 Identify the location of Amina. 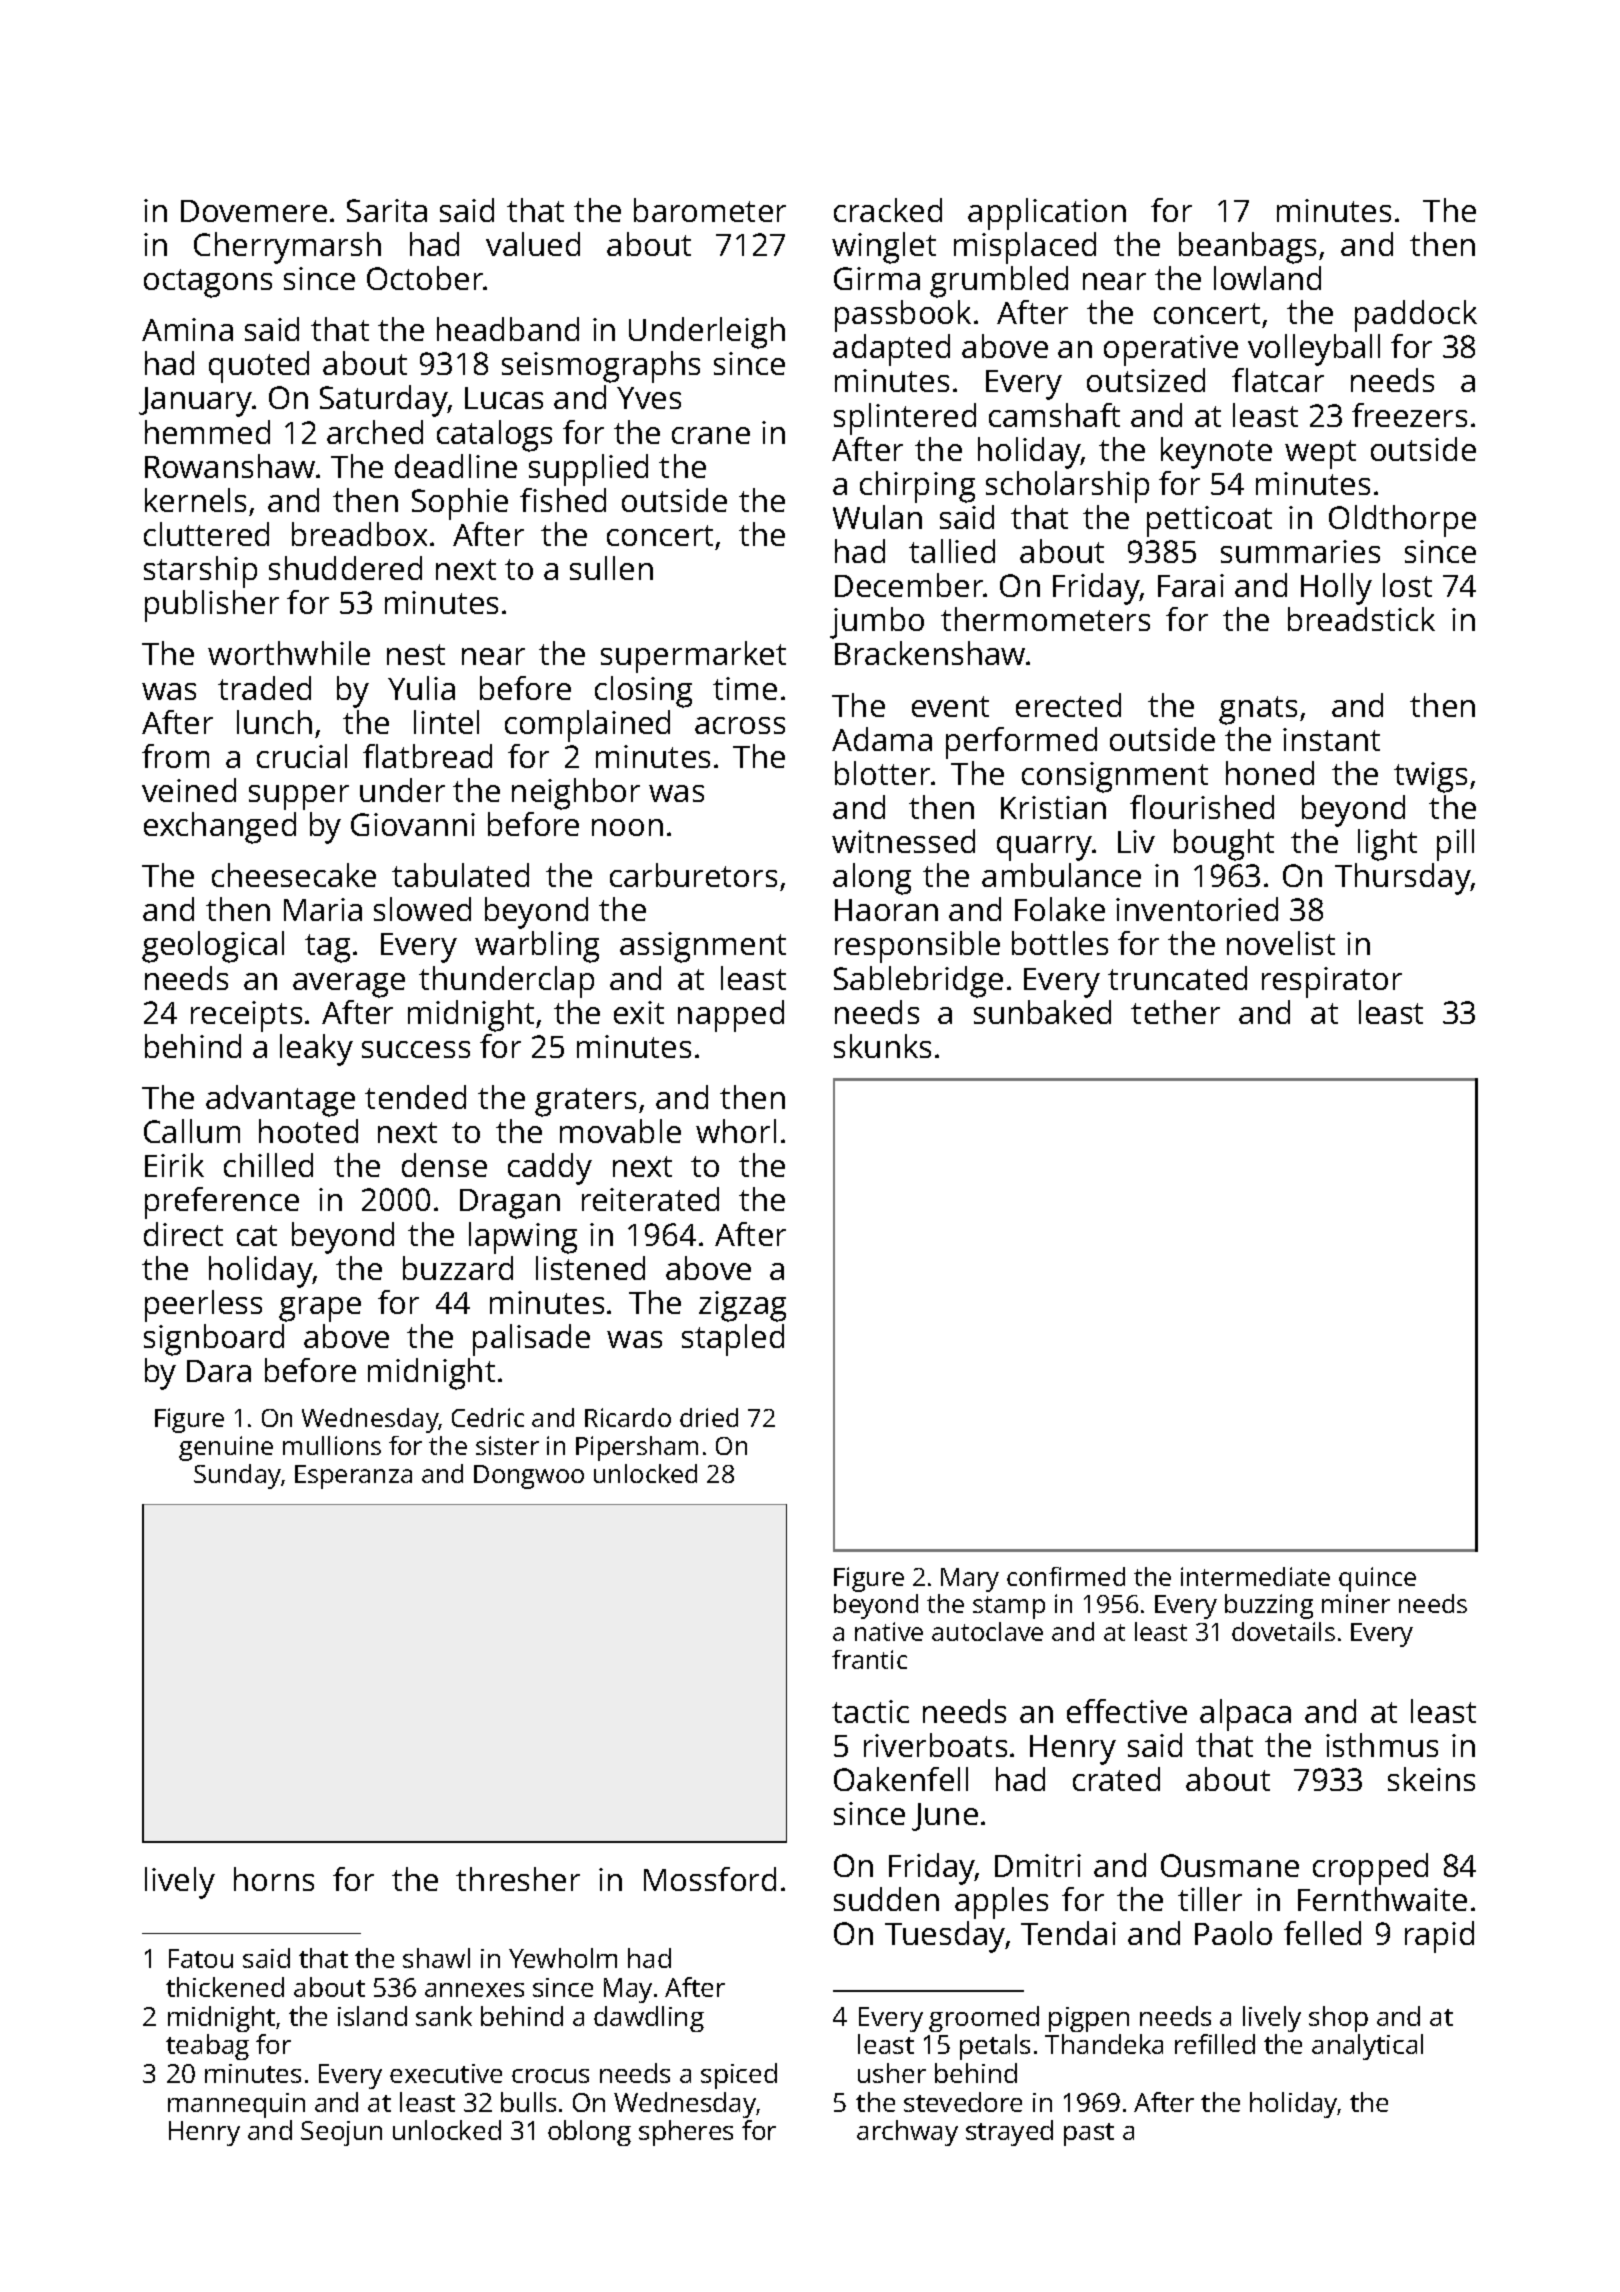
(187, 329).
